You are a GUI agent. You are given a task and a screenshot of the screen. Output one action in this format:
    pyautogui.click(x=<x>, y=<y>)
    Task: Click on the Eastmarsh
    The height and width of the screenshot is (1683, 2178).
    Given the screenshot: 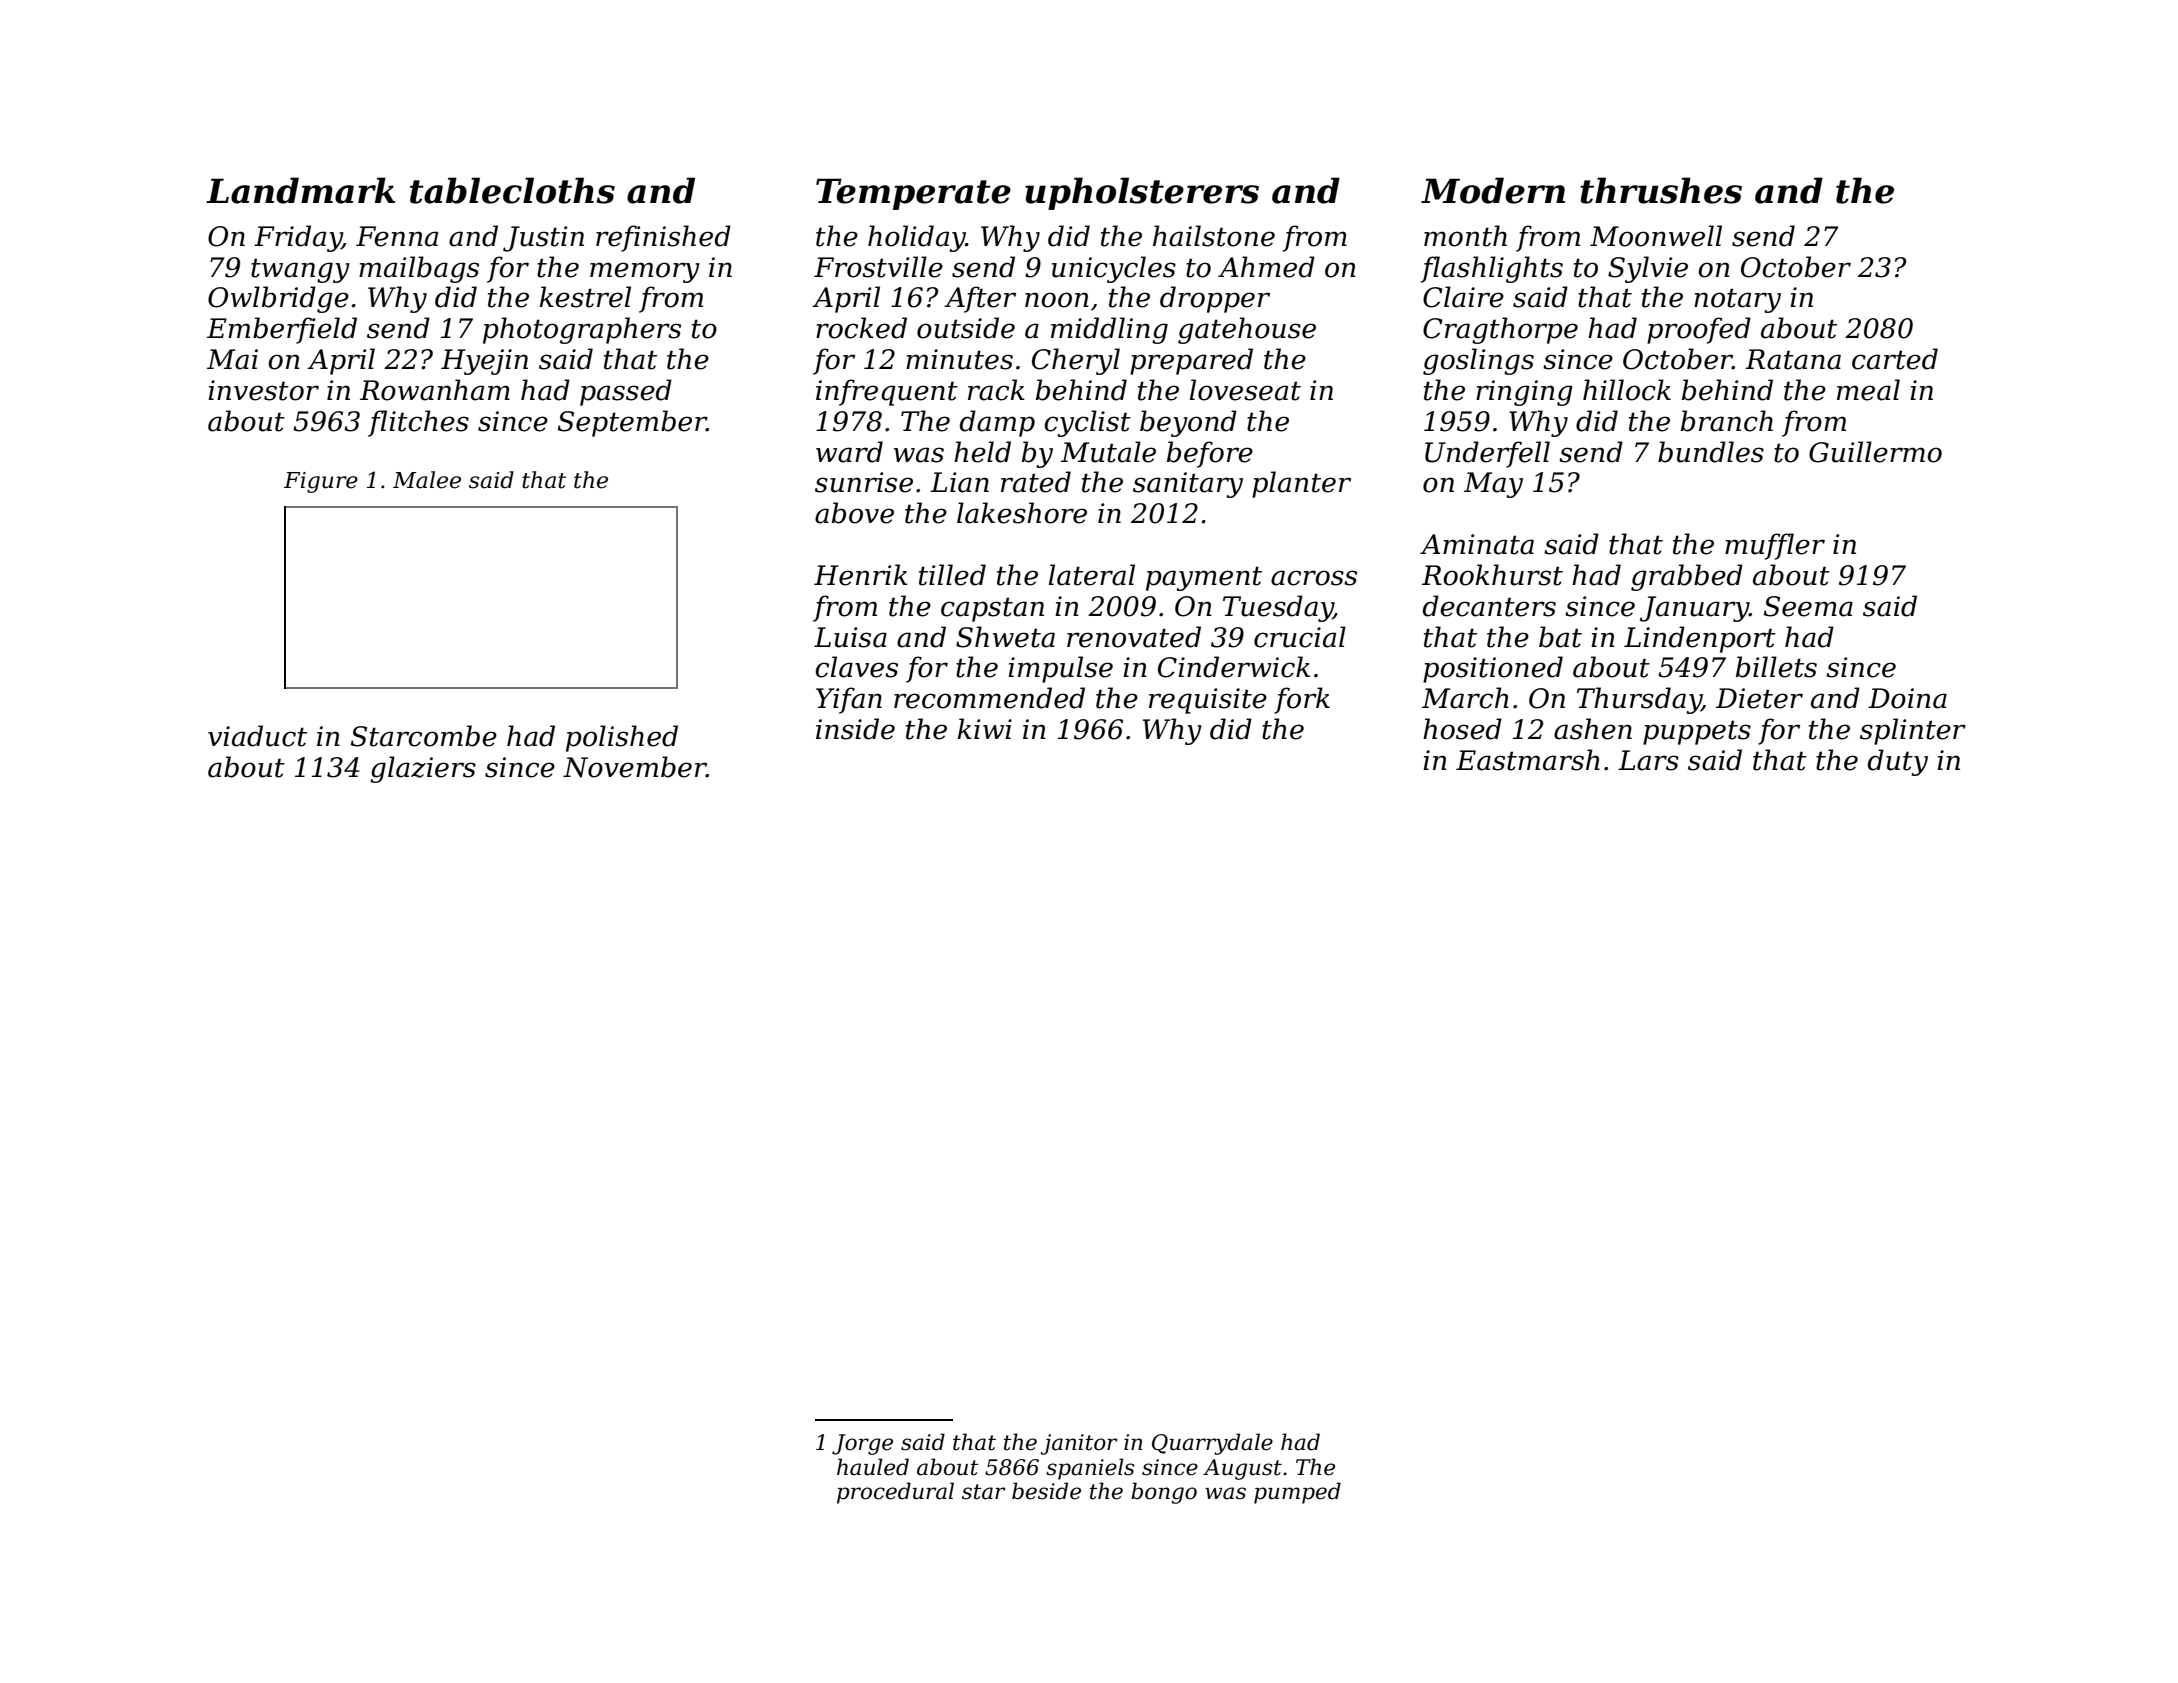 What is the action you would take?
    pyautogui.click(x=1528, y=760)
